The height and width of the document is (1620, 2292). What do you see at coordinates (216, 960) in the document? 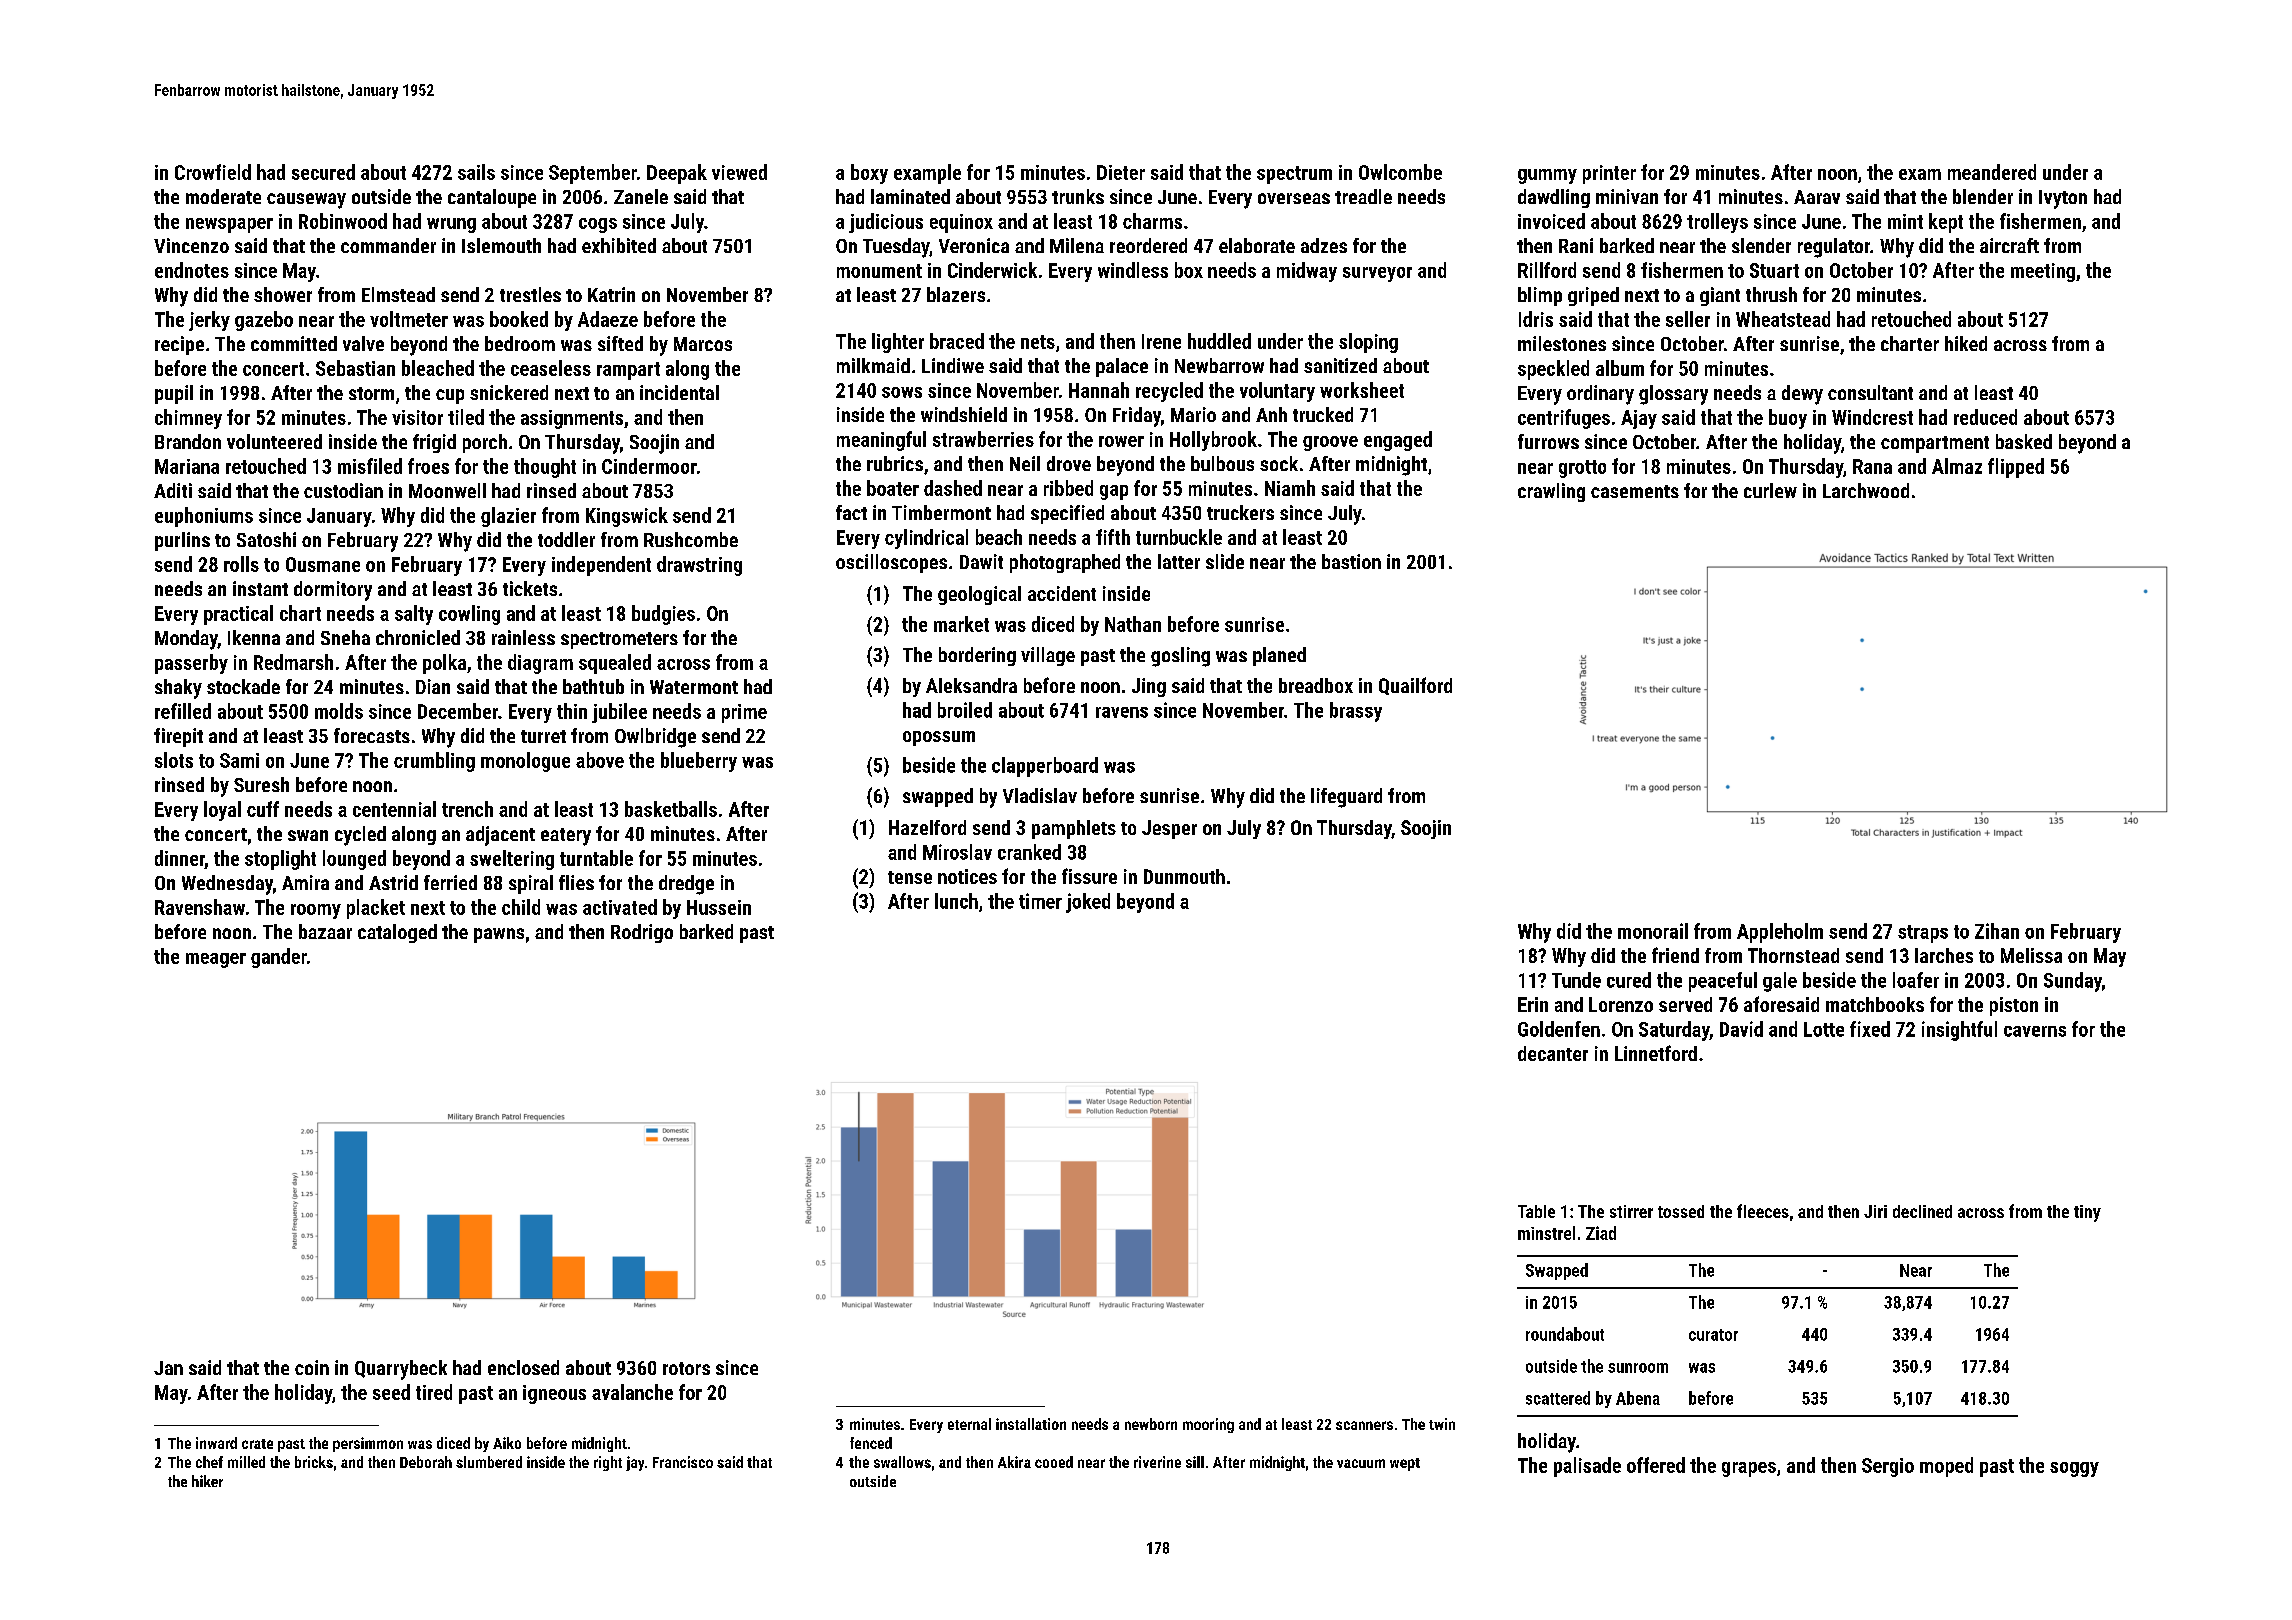
I see `meager` at bounding box center [216, 960].
